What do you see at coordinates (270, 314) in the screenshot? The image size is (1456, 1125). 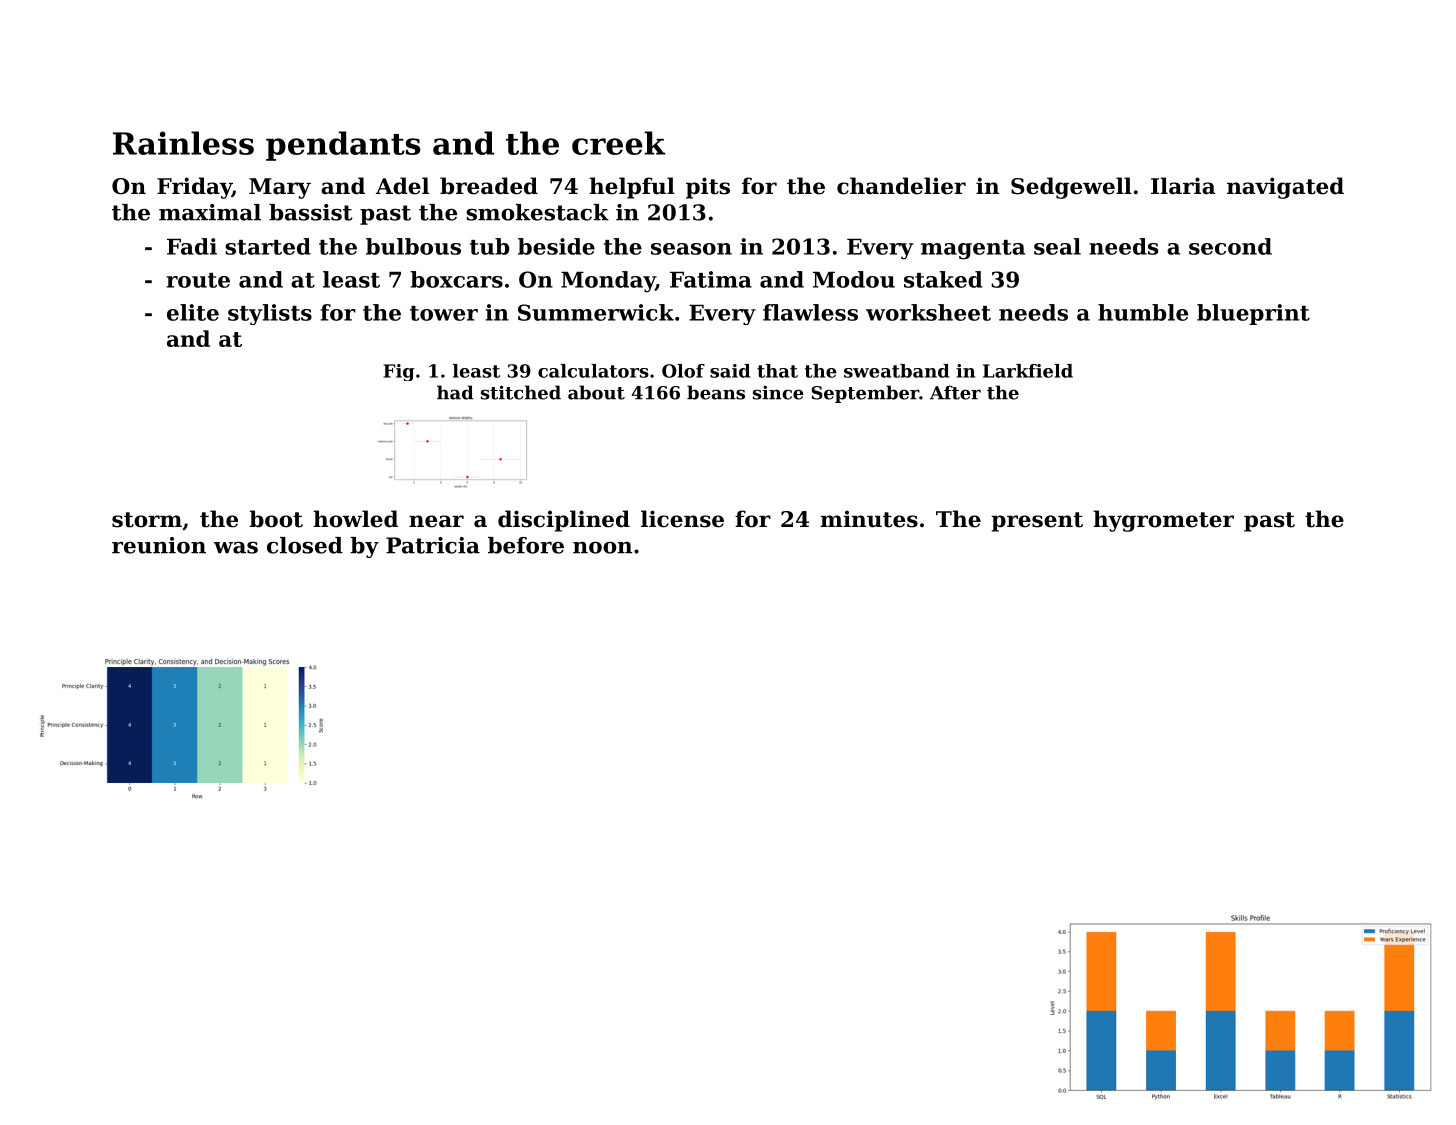 I see `stylists` at bounding box center [270, 314].
